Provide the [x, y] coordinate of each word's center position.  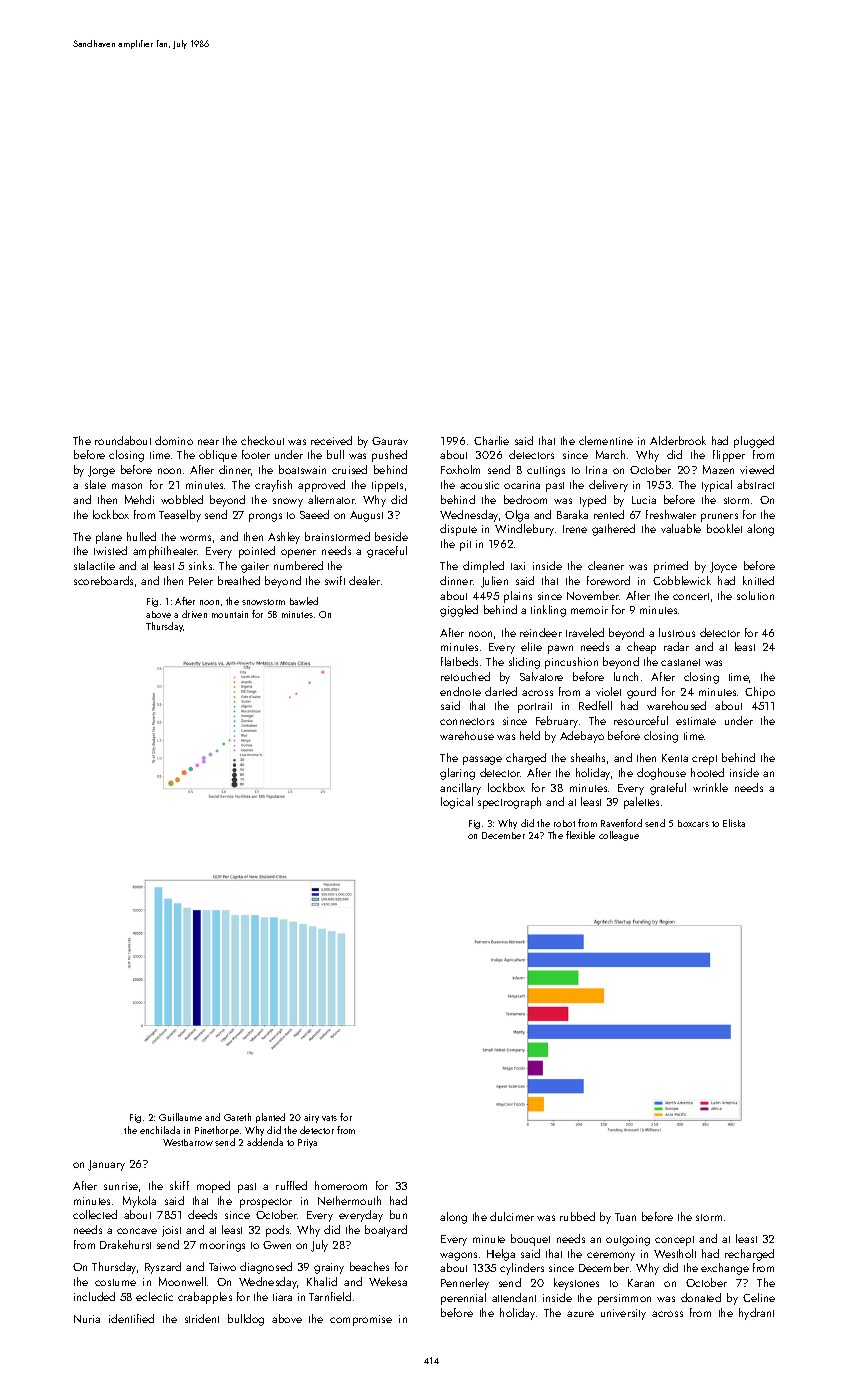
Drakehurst [125, 1244]
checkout [262, 440]
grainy [329, 1268]
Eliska [734, 823]
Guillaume [180, 1117]
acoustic [479, 485]
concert [691, 596]
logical [457, 803]
